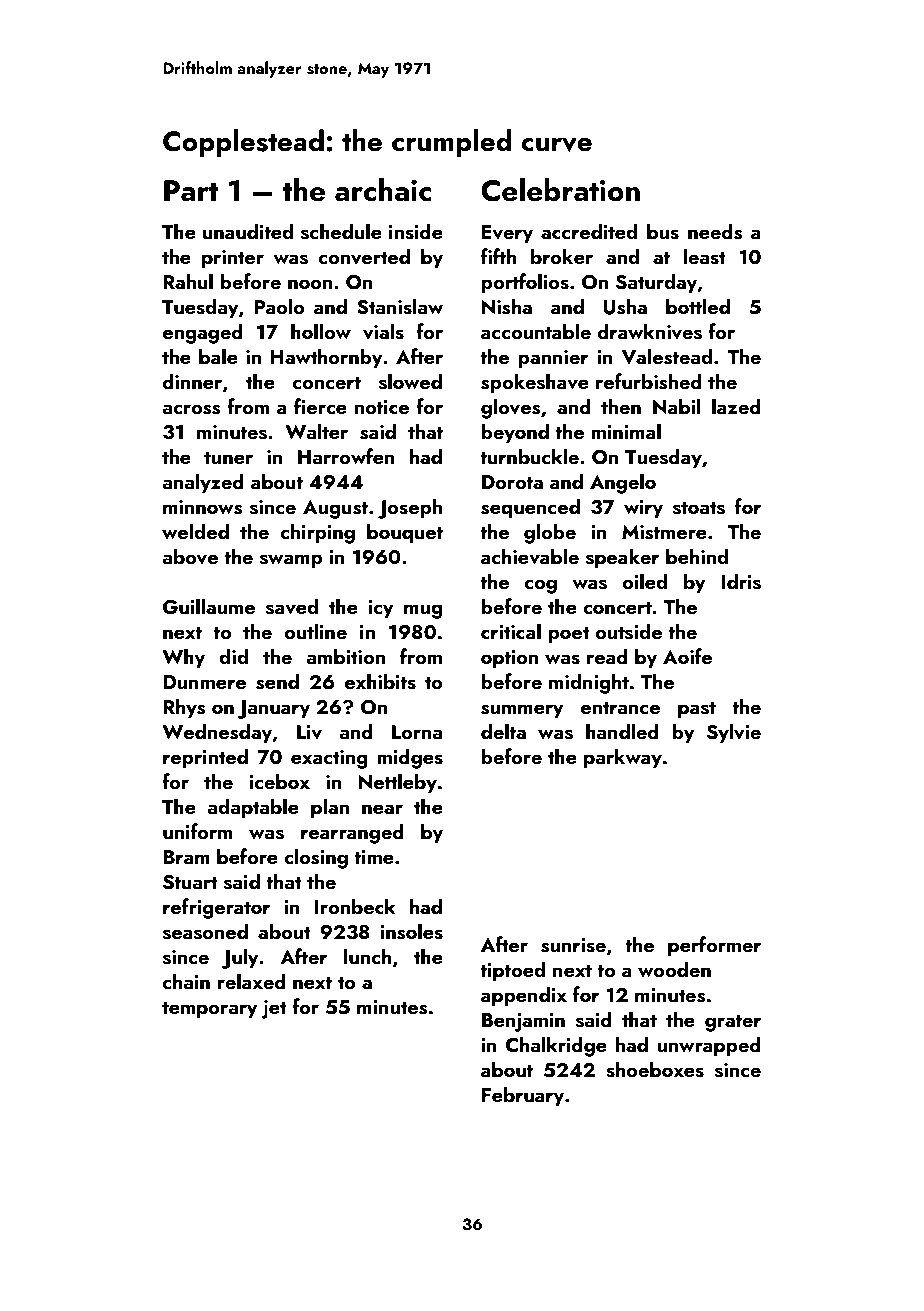 The image size is (924, 1311). What do you see at coordinates (416, 231) in the page?
I see `inside` at bounding box center [416, 231].
